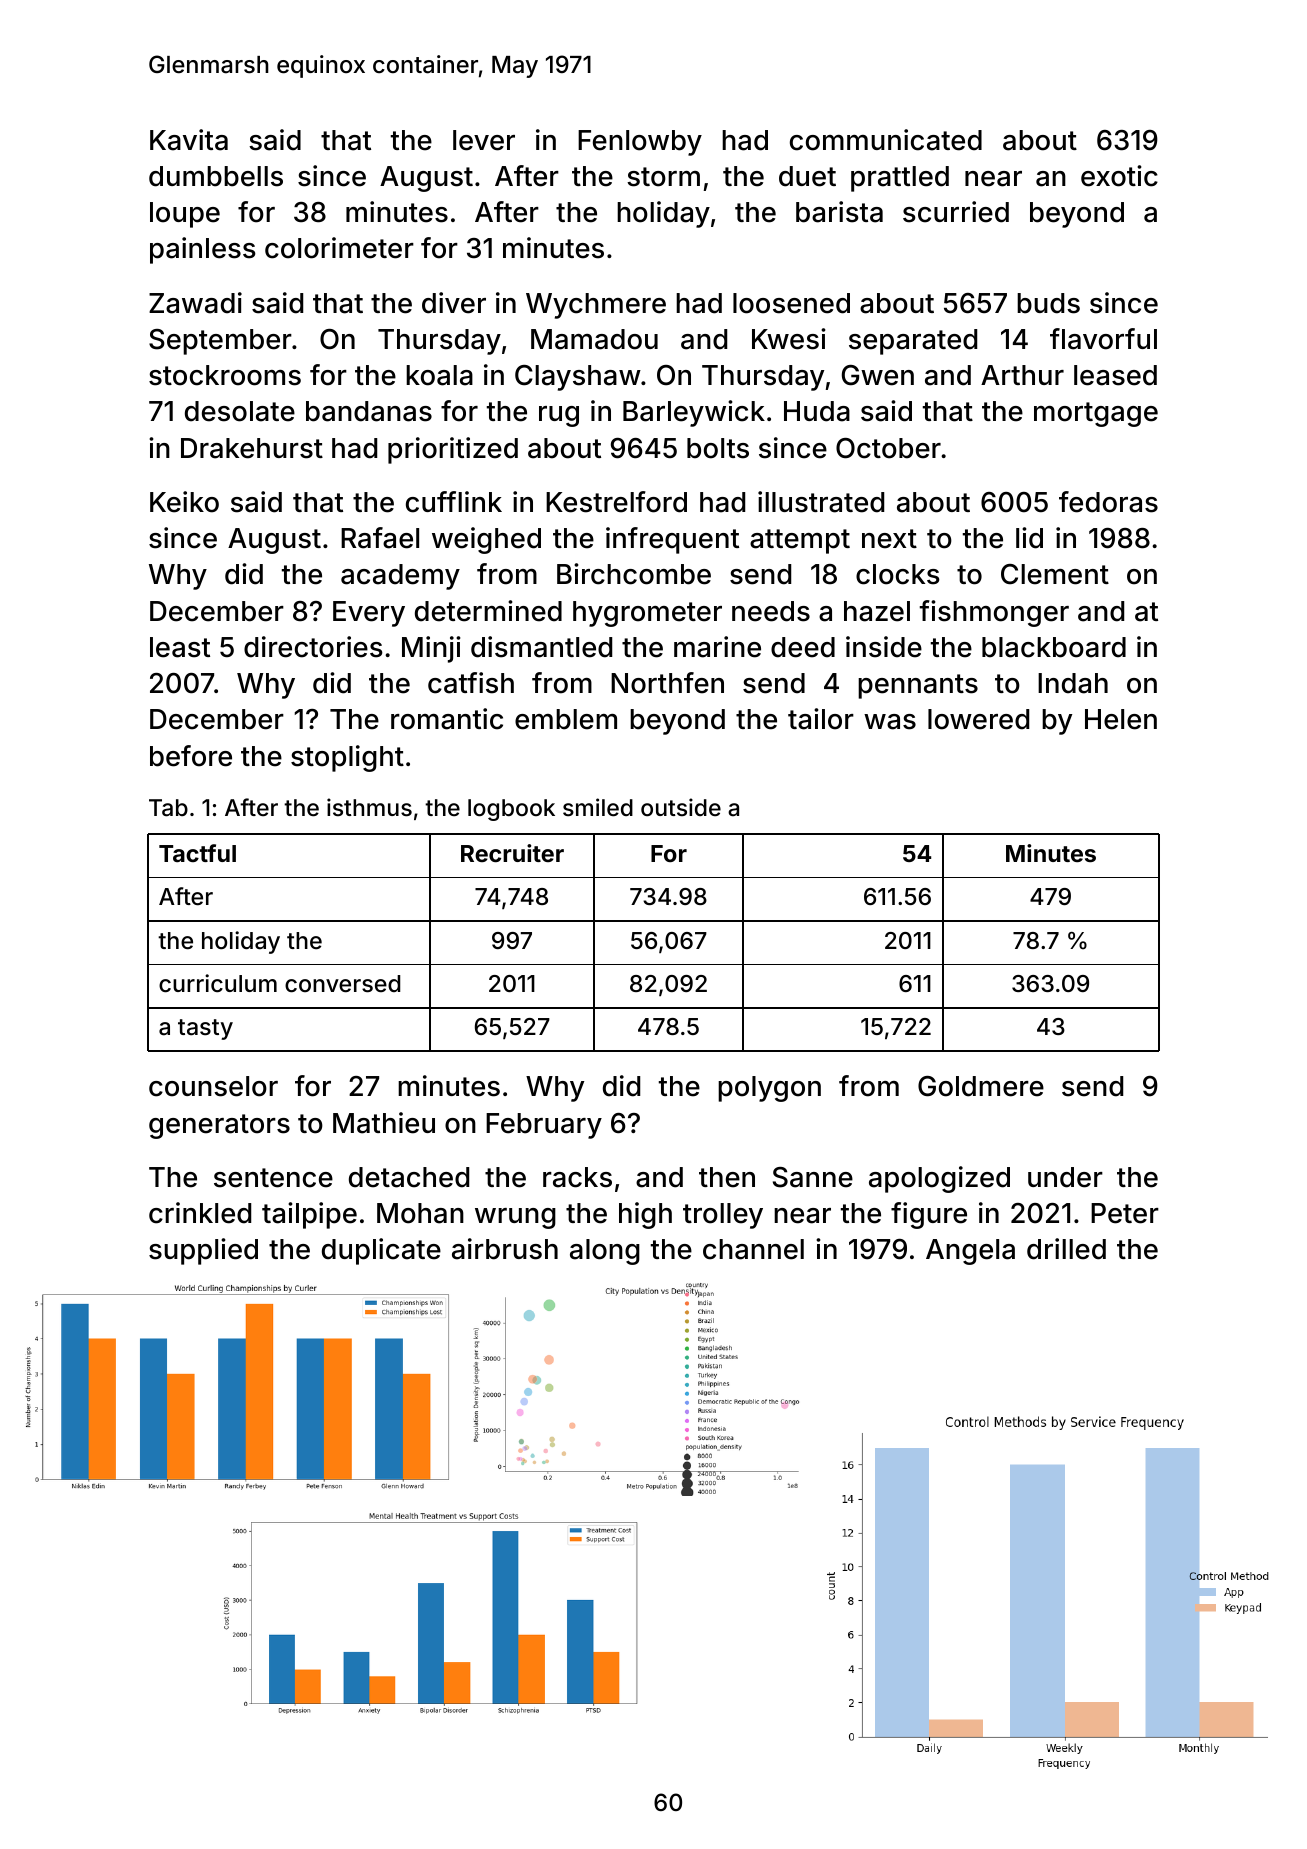  Describe the element at coordinates (180, 647) in the screenshot. I see `least` at that location.
